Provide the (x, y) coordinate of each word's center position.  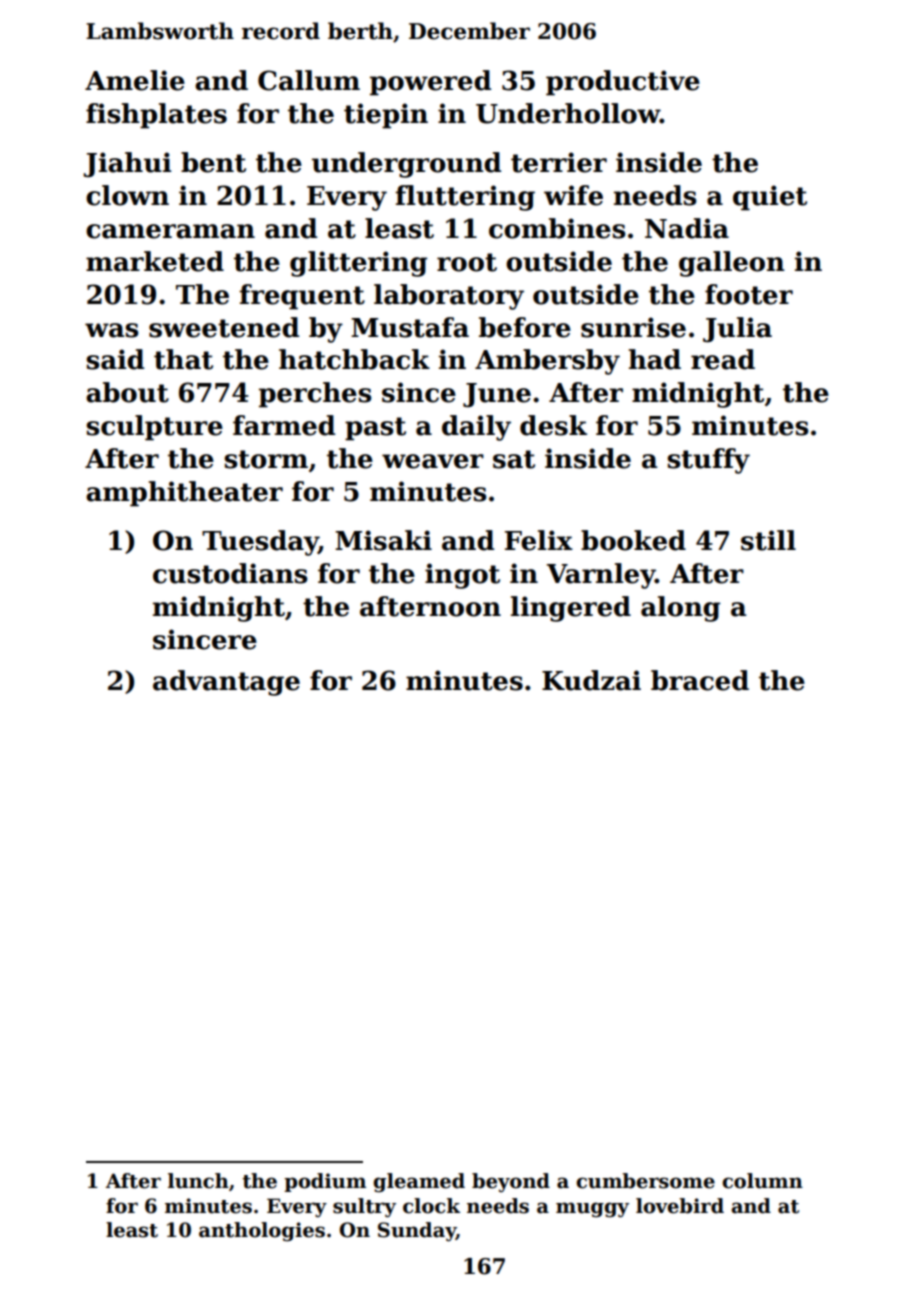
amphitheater (184, 494)
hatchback (354, 359)
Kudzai (591, 680)
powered (430, 83)
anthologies (262, 1232)
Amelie (135, 80)
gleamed (419, 1182)
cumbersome (645, 1181)
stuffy (708, 461)
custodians (230, 573)
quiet (770, 198)
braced (700, 680)
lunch (198, 1181)
